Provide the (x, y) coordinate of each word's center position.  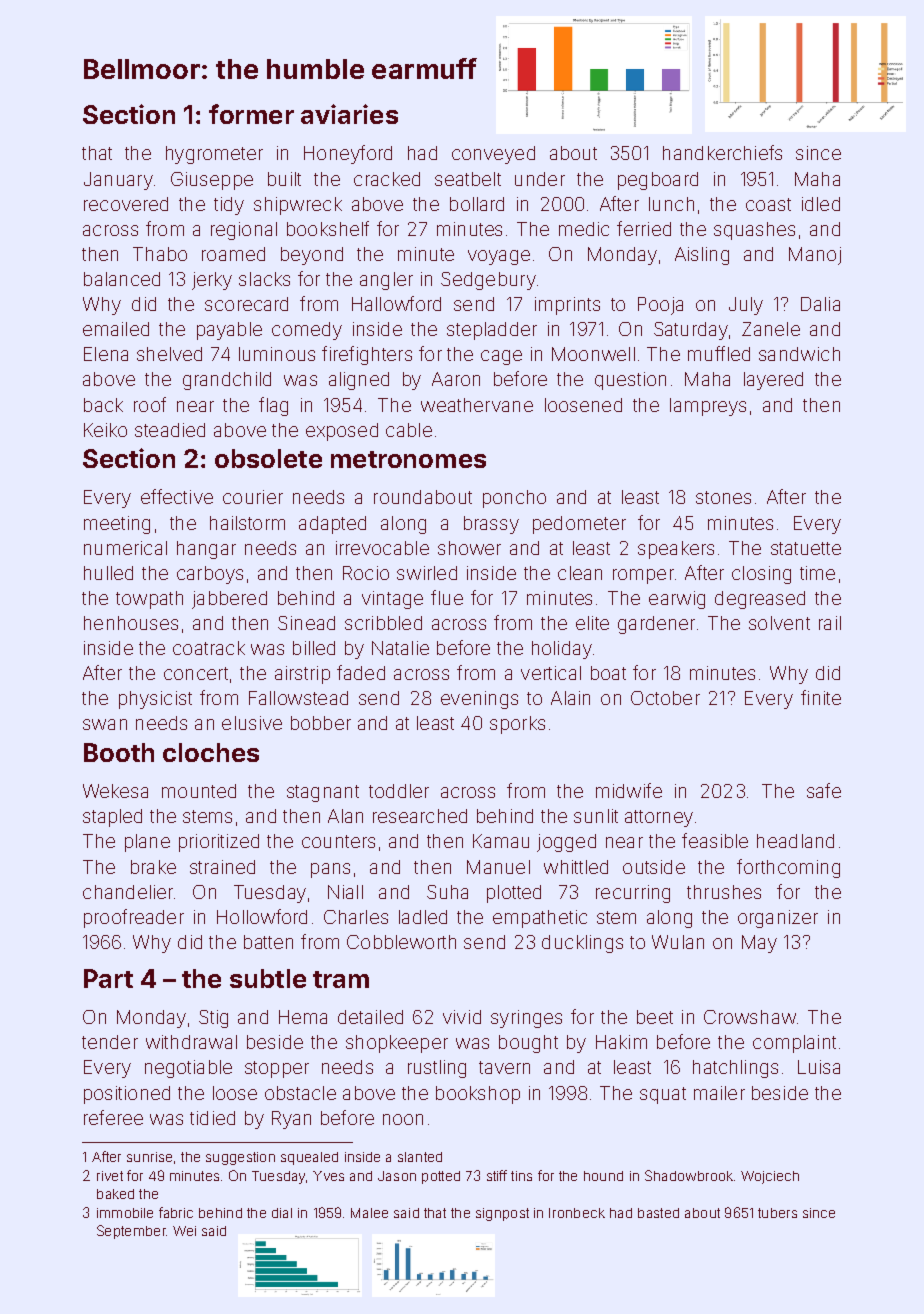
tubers (777, 1213)
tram (341, 979)
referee (113, 1117)
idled (821, 204)
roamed (233, 254)
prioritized (219, 843)
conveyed (493, 155)
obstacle (300, 1093)
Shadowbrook (689, 1175)
